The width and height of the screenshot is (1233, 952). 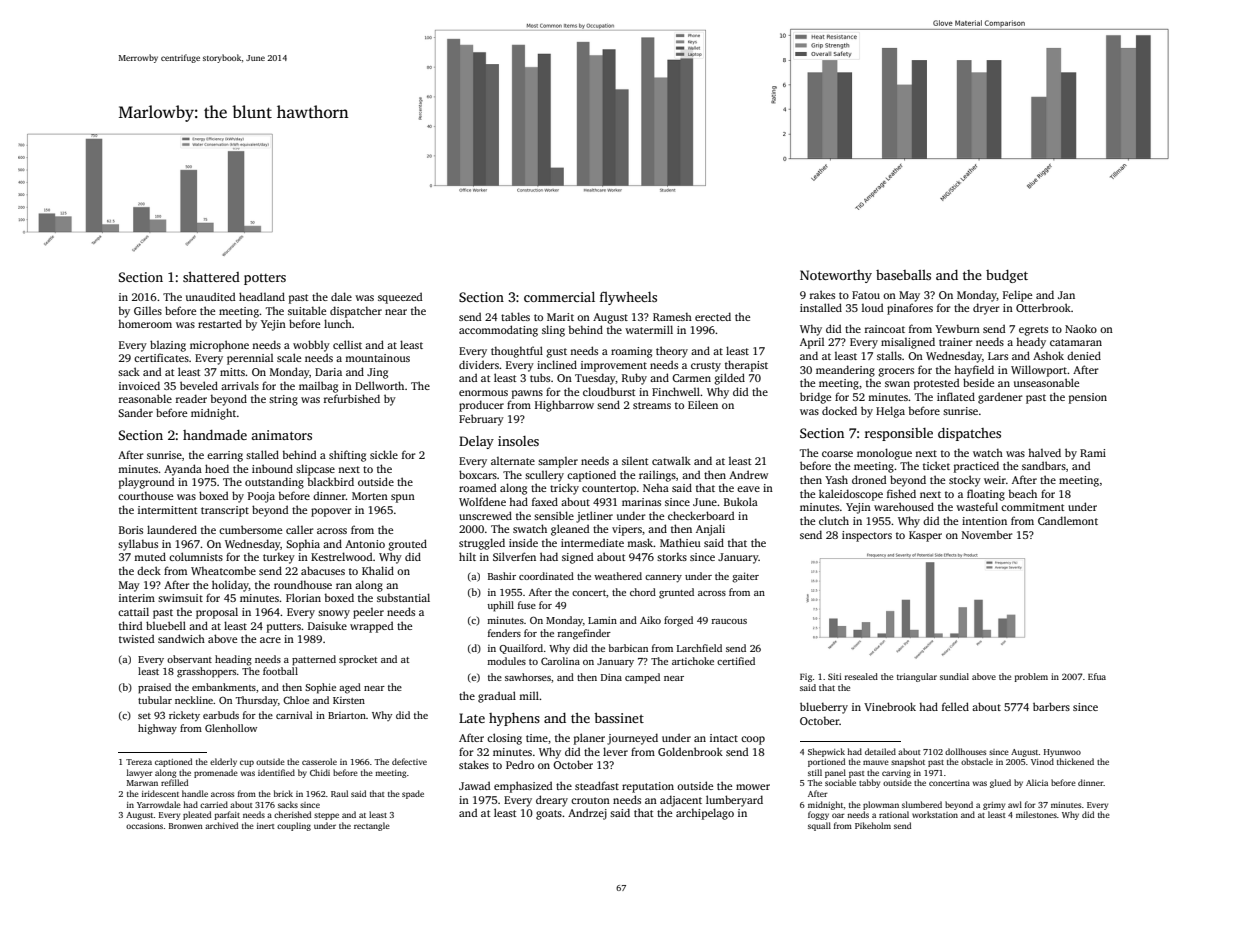 I want to click on deck, so click(x=149, y=570).
